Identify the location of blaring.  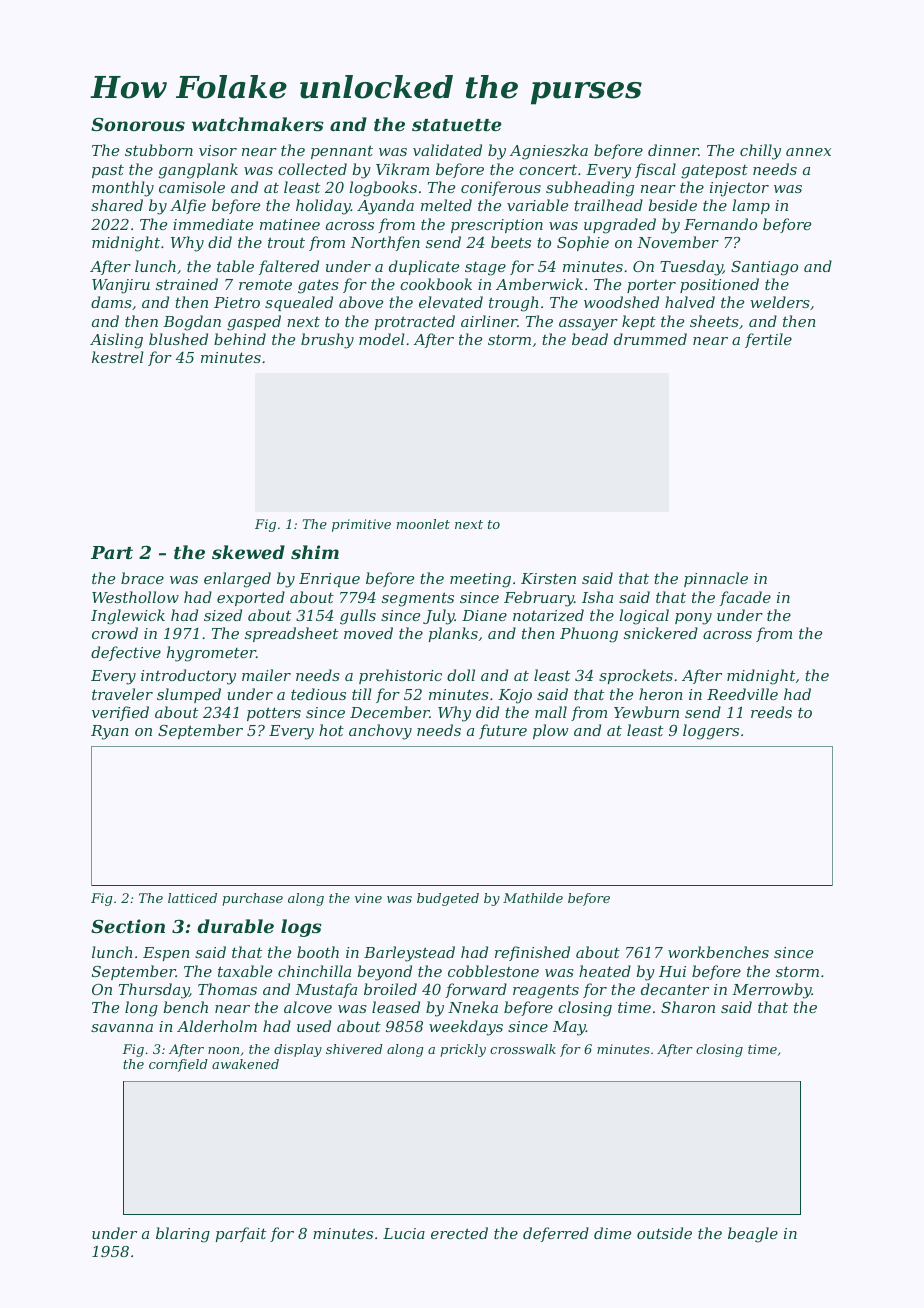
(183, 1235).
